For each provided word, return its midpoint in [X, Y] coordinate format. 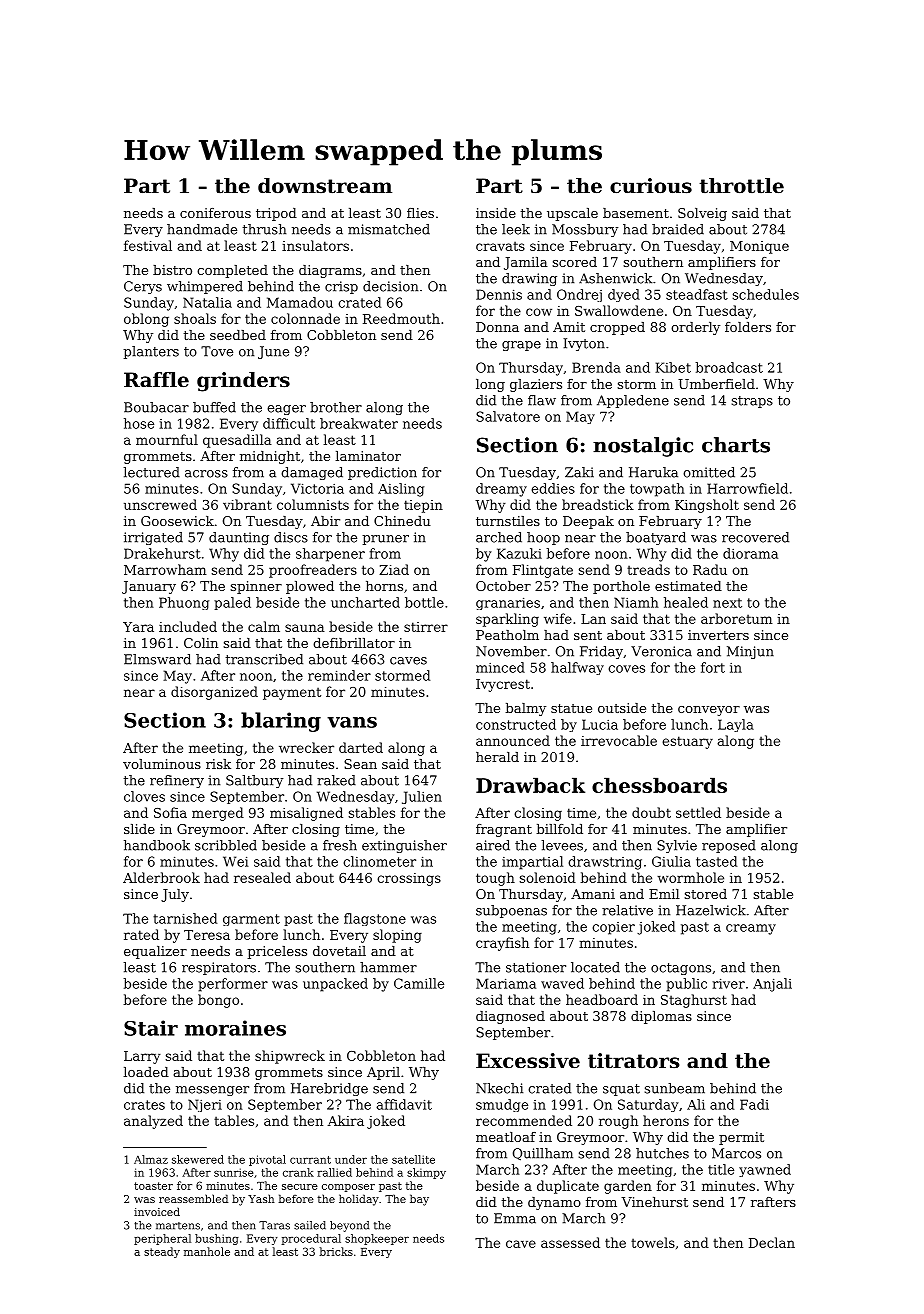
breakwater [359, 423]
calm [264, 626]
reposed [729, 846]
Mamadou [300, 302]
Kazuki [519, 553]
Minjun [750, 652]
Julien [422, 797]
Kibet [673, 367]
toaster [153, 1186]
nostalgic [643, 447]
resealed [262, 877]
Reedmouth [401, 318]
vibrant [247, 504]
